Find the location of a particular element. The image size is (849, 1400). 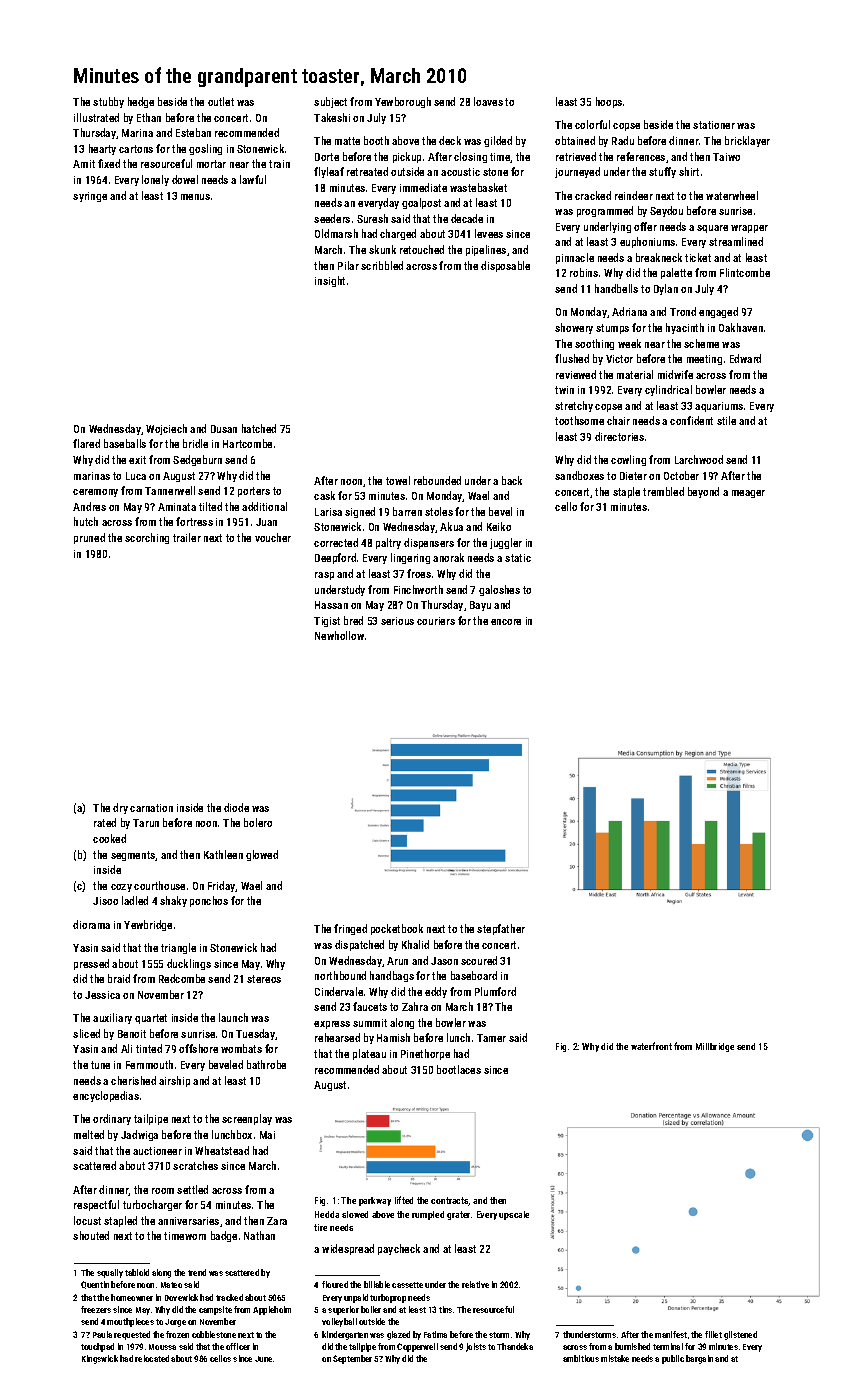

grater is located at coordinates (458, 1215).
